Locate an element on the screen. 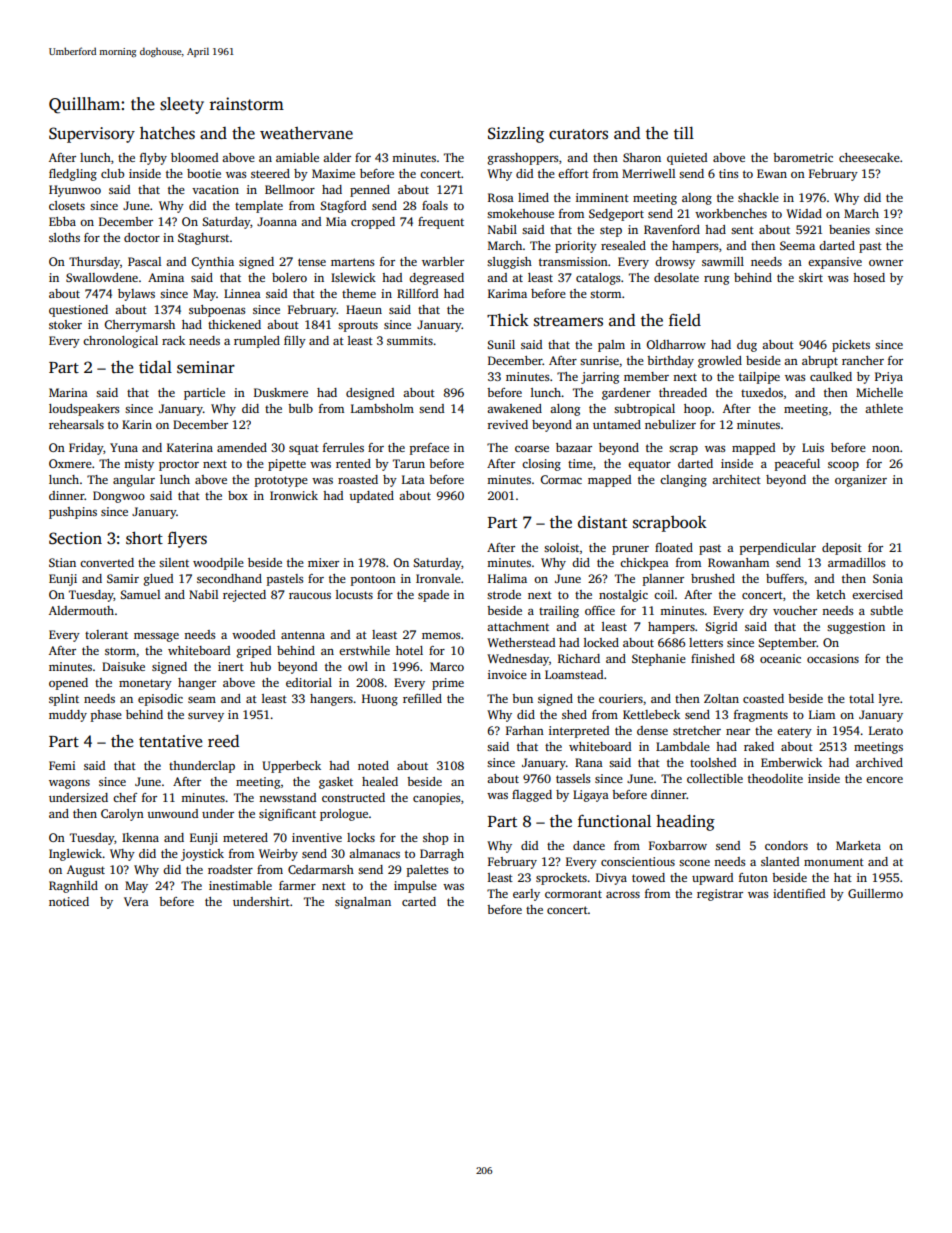 This screenshot has height=1233, width=952. Farhan is located at coordinates (525, 730).
